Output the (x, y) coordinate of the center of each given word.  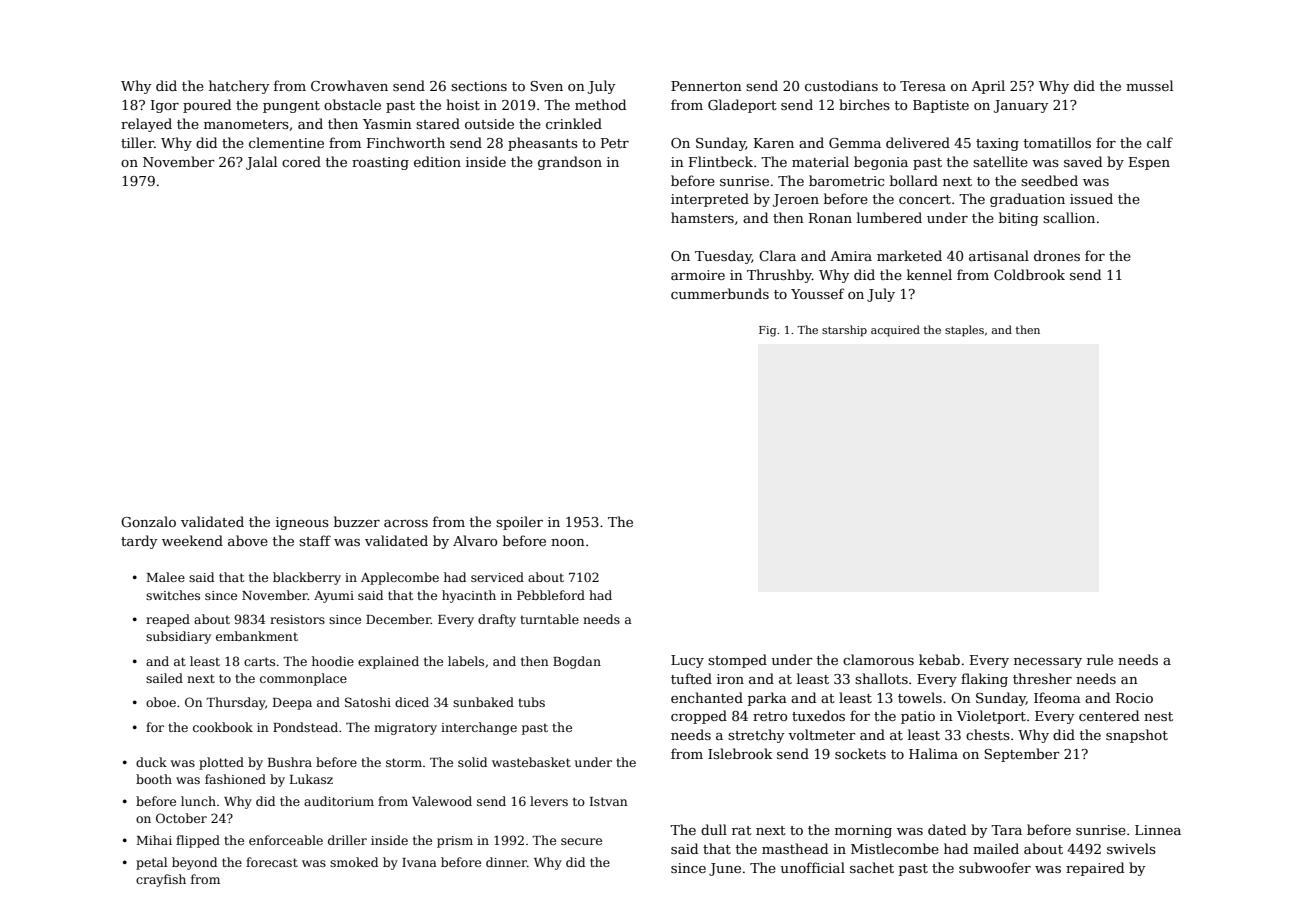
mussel (1149, 85)
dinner (506, 862)
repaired (1095, 869)
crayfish (161, 880)
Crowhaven (349, 85)
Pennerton (706, 86)
